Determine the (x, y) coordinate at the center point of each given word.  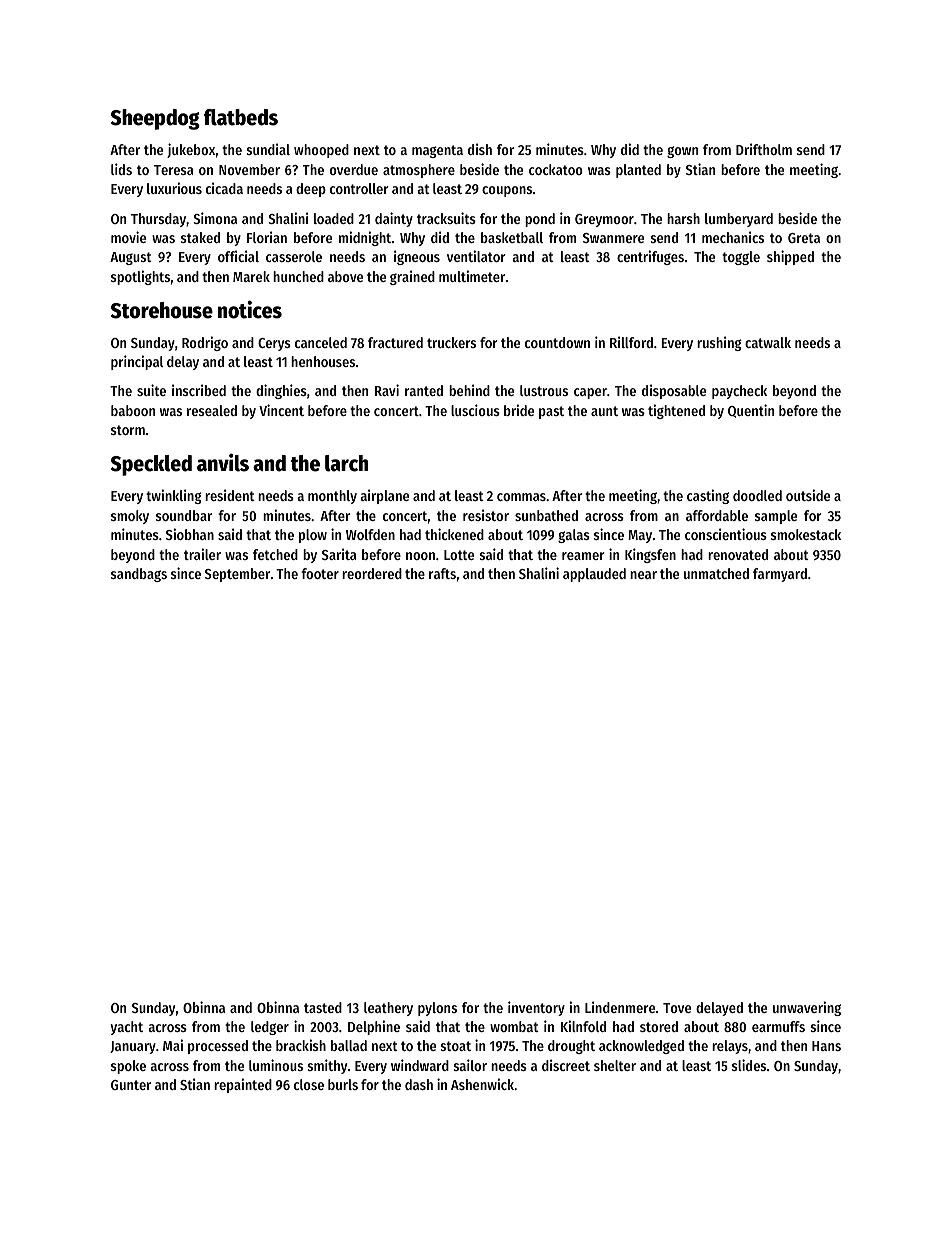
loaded (334, 218)
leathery (388, 1009)
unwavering (807, 1008)
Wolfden (370, 534)
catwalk (768, 342)
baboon (133, 410)
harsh (683, 218)
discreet (566, 1065)
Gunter (131, 1085)
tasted (323, 1007)
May (640, 536)
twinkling (174, 496)
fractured (395, 342)
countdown (557, 342)
